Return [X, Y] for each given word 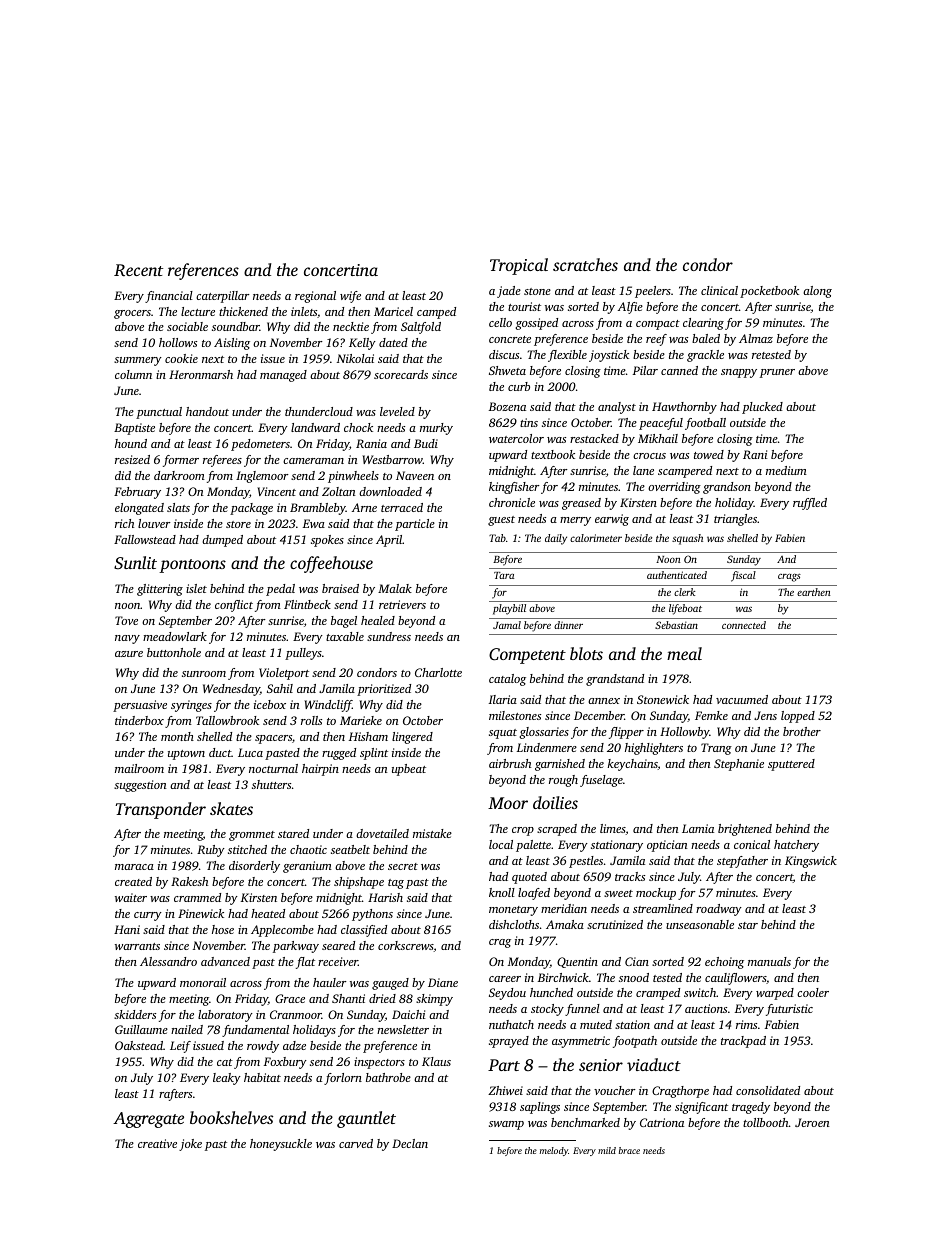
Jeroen [812, 1122]
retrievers [402, 604]
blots [586, 653]
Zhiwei [505, 1090]
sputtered [791, 765]
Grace [290, 998]
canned [679, 370]
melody [554, 1151]
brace [629, 1150]
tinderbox [139, 720]
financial [169, 297]
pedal [280, 590]
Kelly [362, 344]
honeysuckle [281, 1145]
